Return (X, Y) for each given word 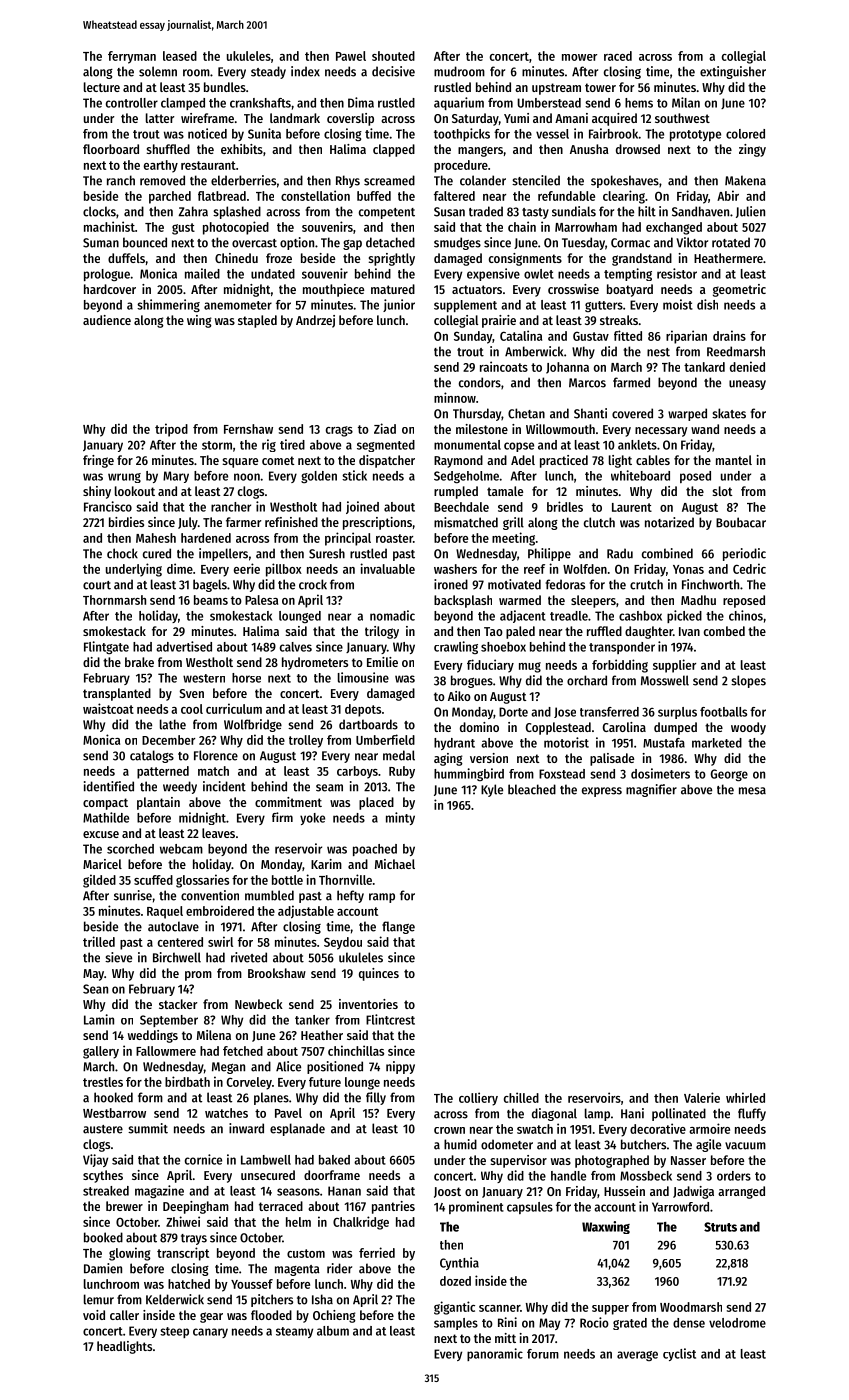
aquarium (459, 103)
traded (486, 211)
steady (268, 72)
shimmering (168, 306)
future (325, 1082)
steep (174, 1332)
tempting (628, 274)
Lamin (99, 1019)
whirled (745, 1097)
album (333, 1331)
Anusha (589, 149)
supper (610, 1310)
